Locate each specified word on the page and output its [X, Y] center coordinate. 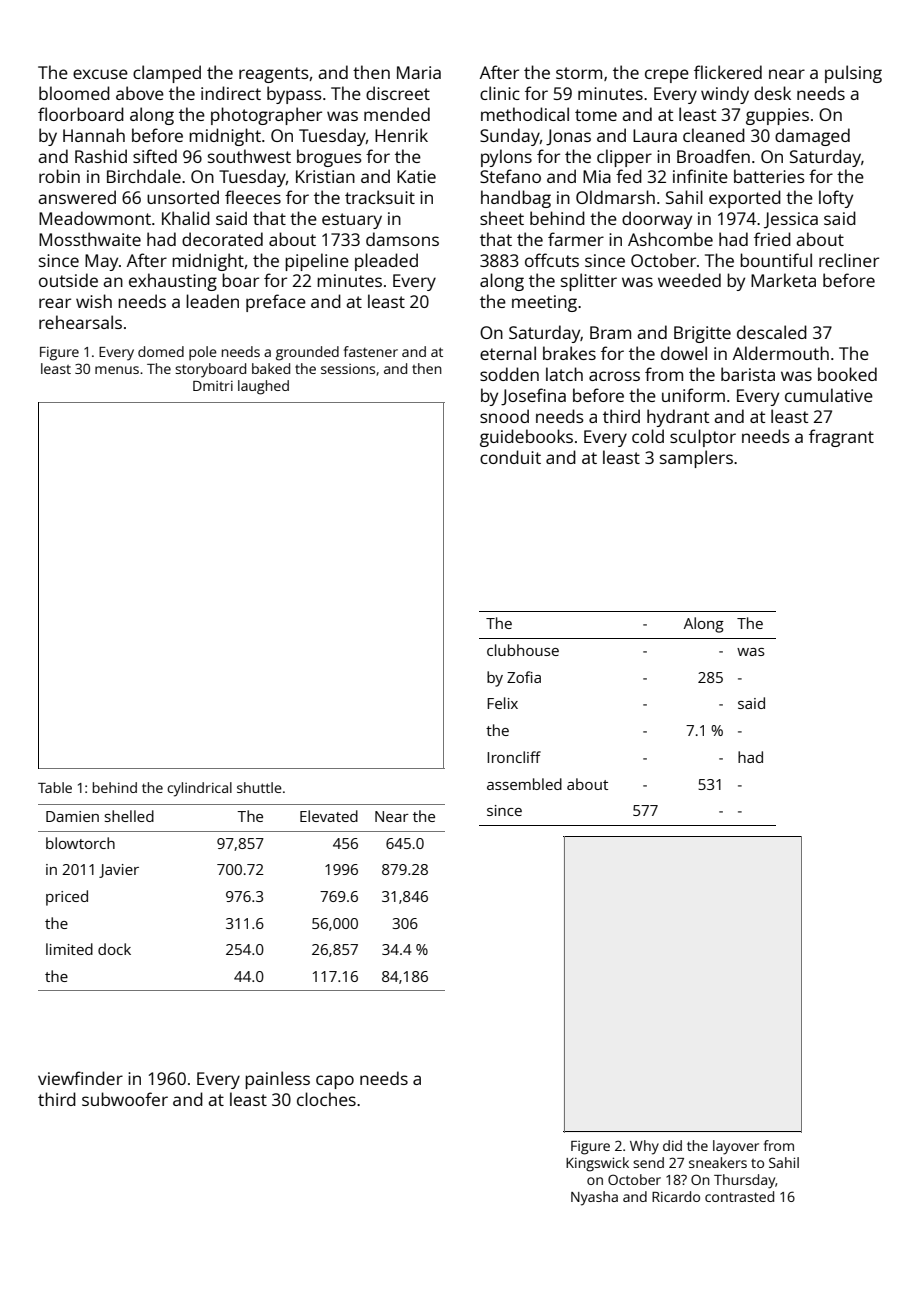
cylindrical [199, 789]
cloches [326, 1099]
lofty [836, 199]
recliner [849, 260]
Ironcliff [514, 757]
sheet [502, 218]
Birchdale [144, 176]
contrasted [739, 1196]
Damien [72, 816]
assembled [524, 784]
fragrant [841, 438]
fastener [371, 351]
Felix [502, 703]
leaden [212, 301]
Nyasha [594, 1198]
